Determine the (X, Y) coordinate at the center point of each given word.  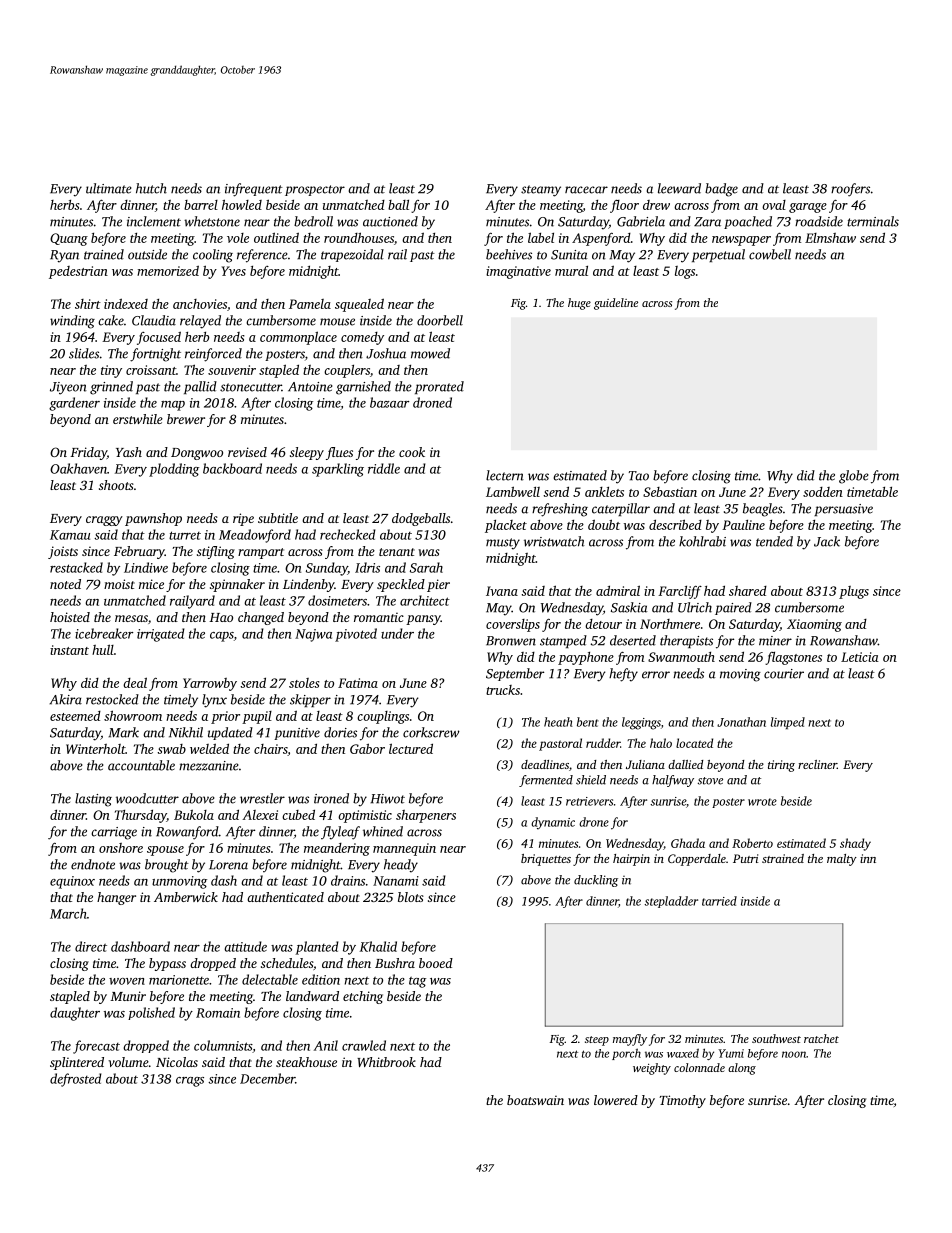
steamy (541, 191)
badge (721, 190)
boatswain (535, 1100)
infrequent (254, 190)
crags (190, 1082)
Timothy (682, 1101)
